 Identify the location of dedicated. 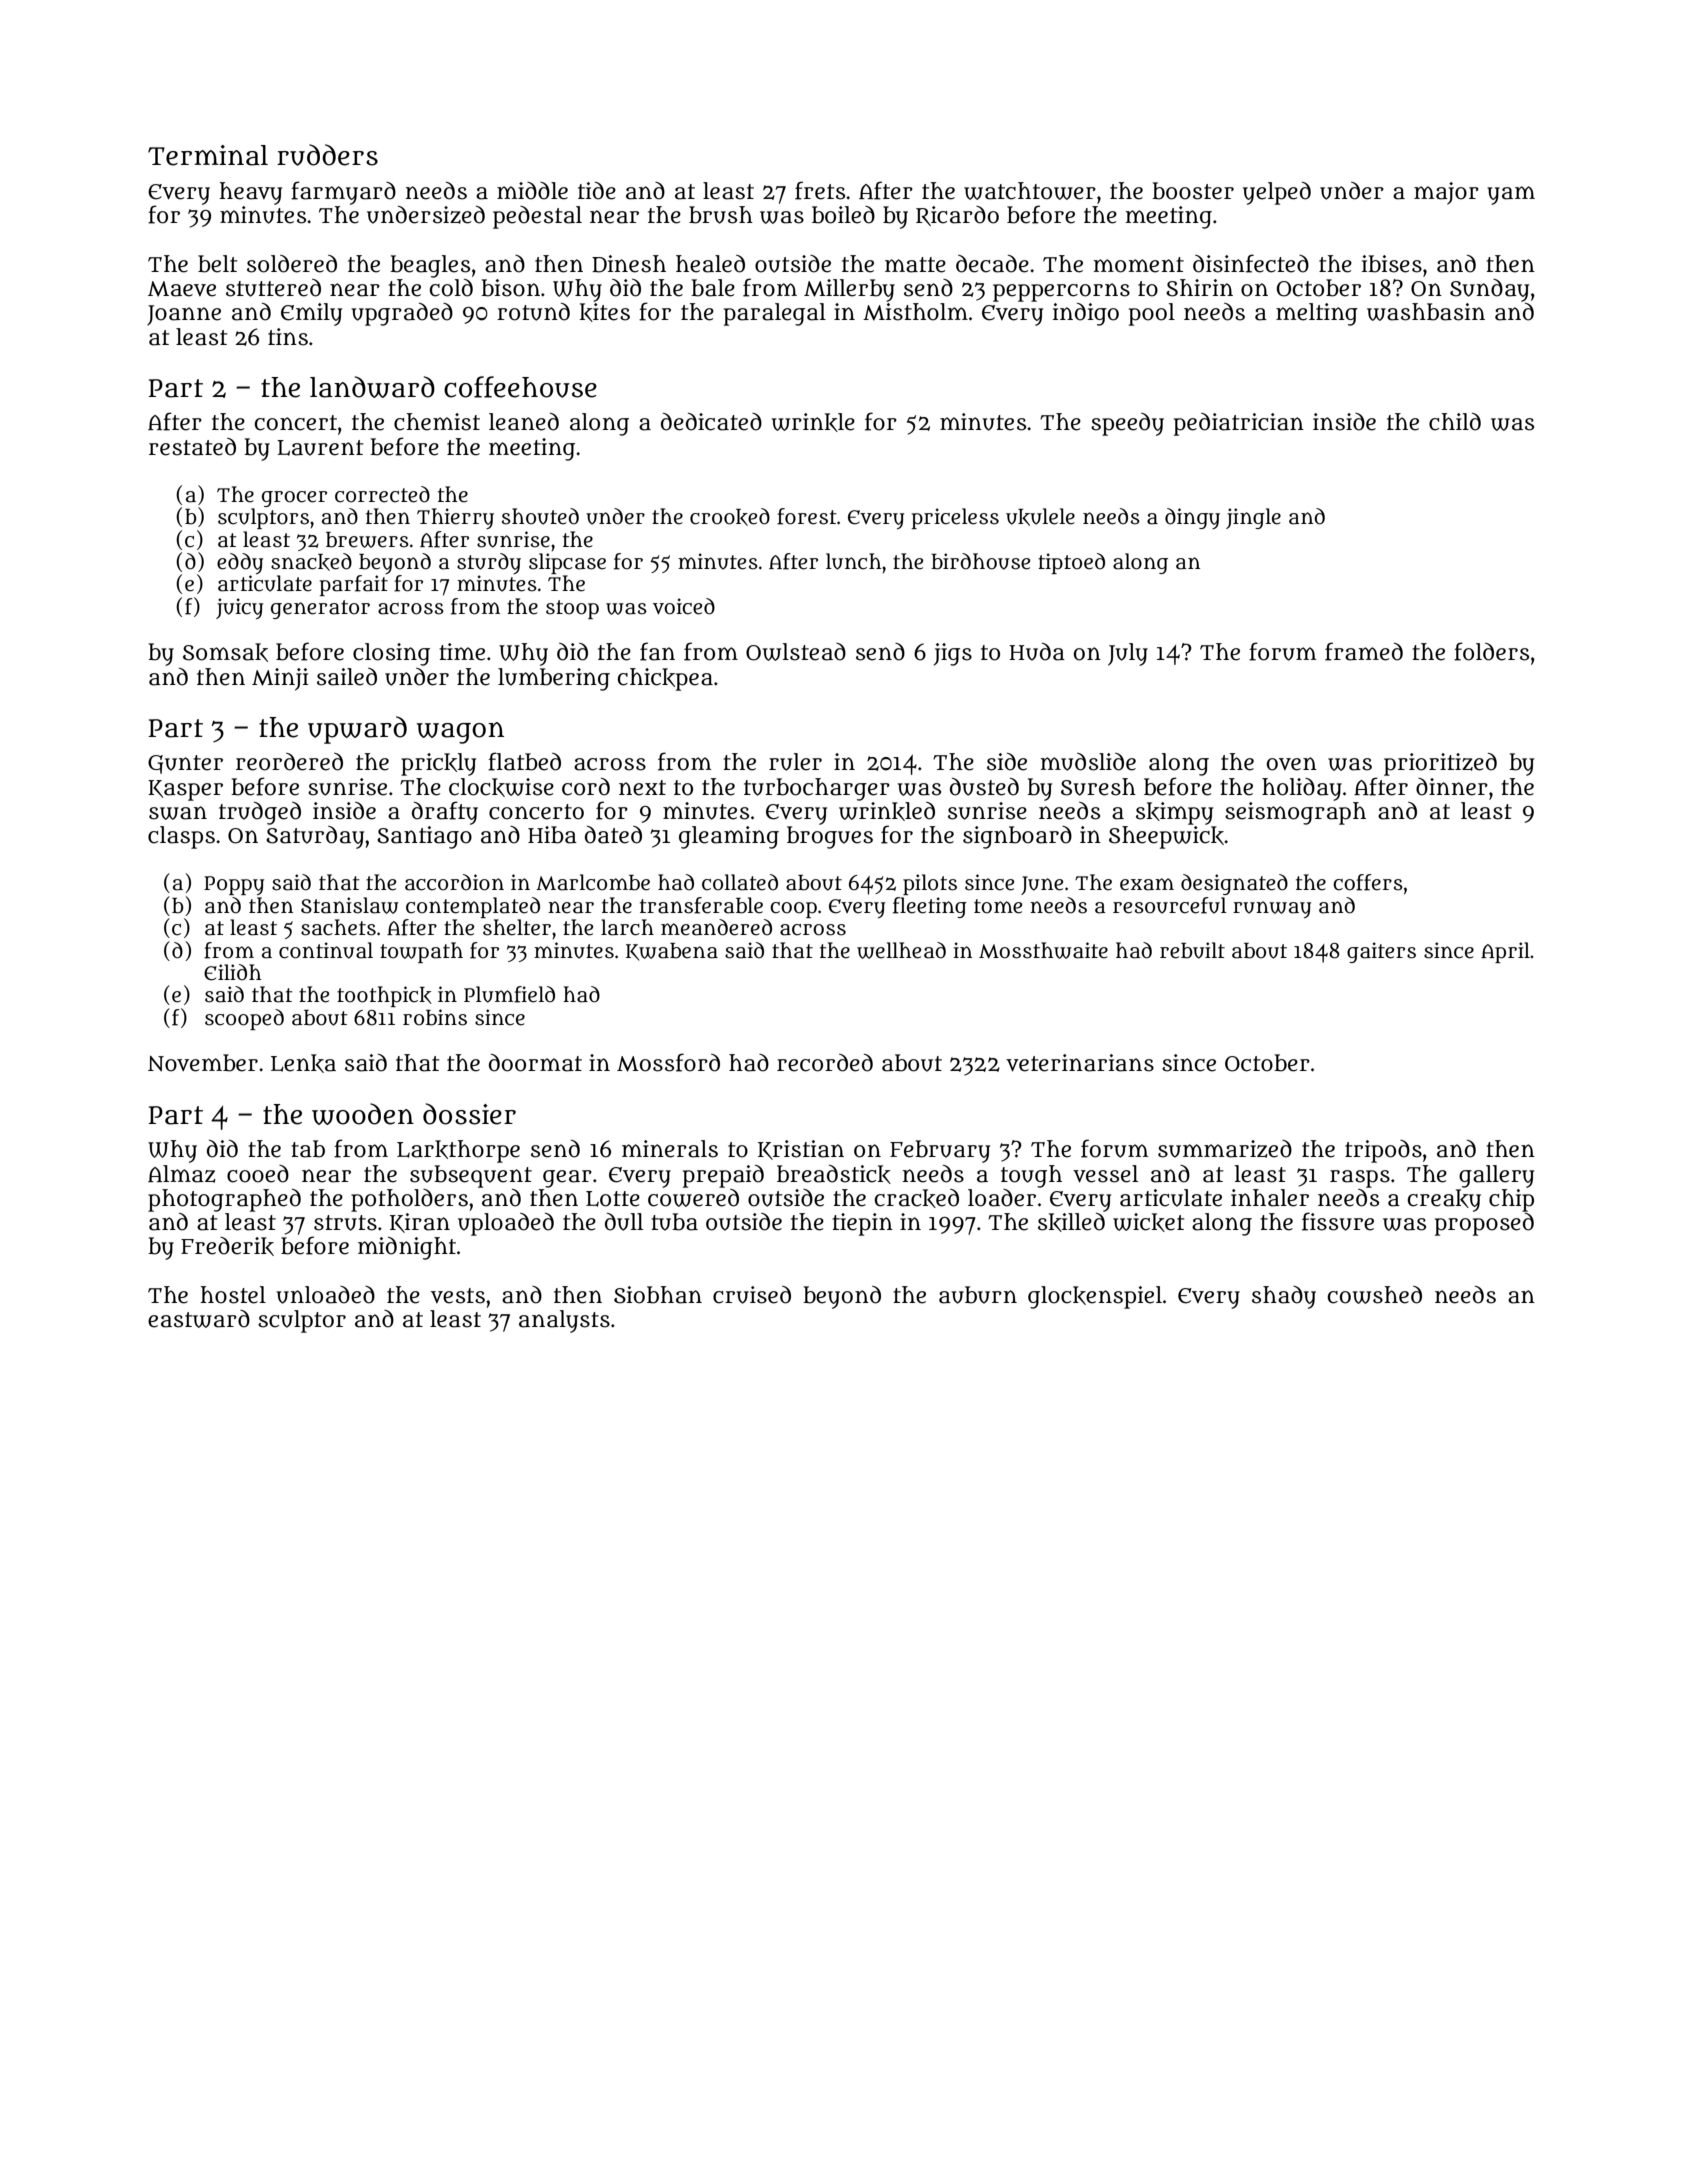
(711, 422).
